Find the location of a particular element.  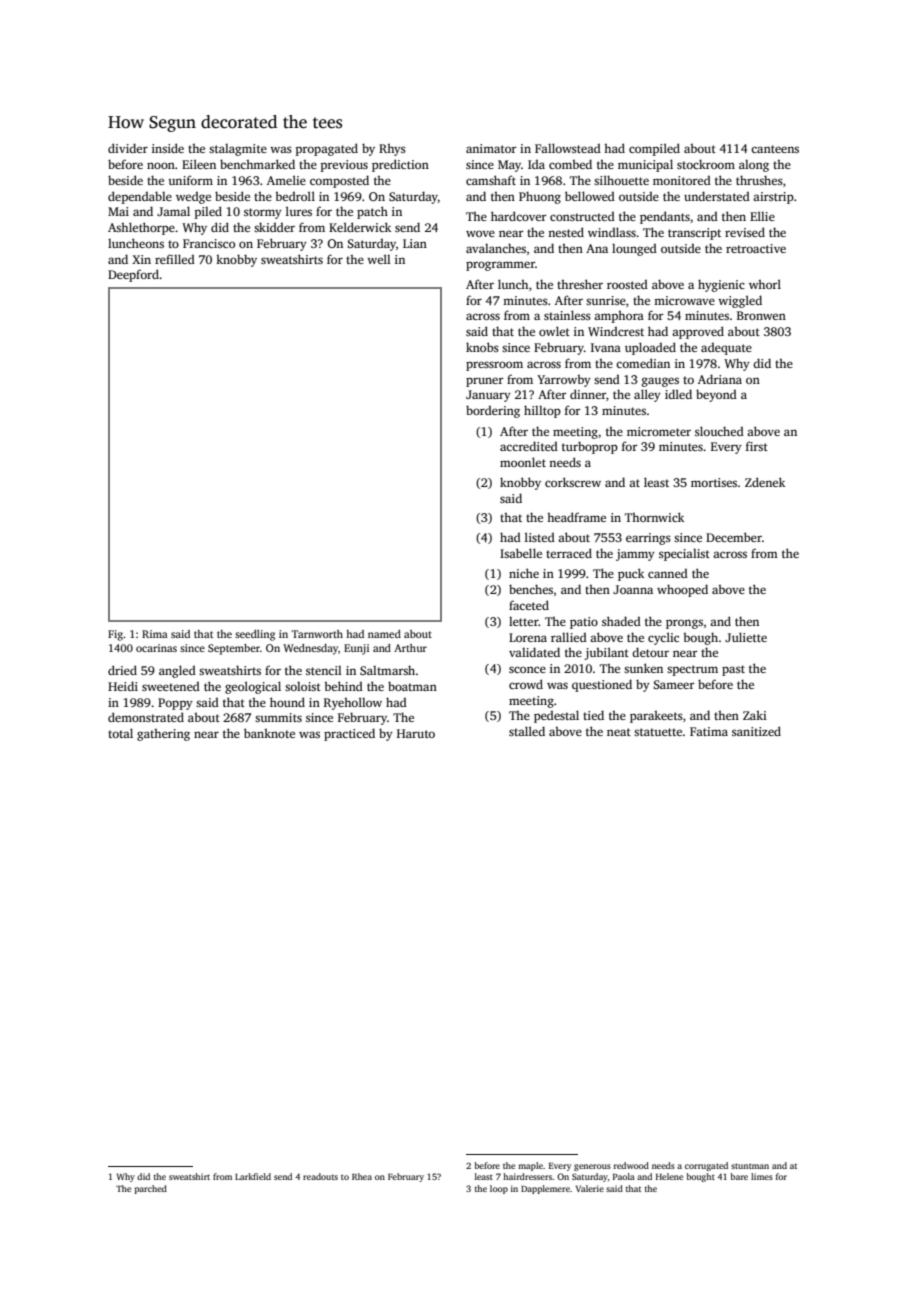

parched is located at coordinates (151, 1189).
